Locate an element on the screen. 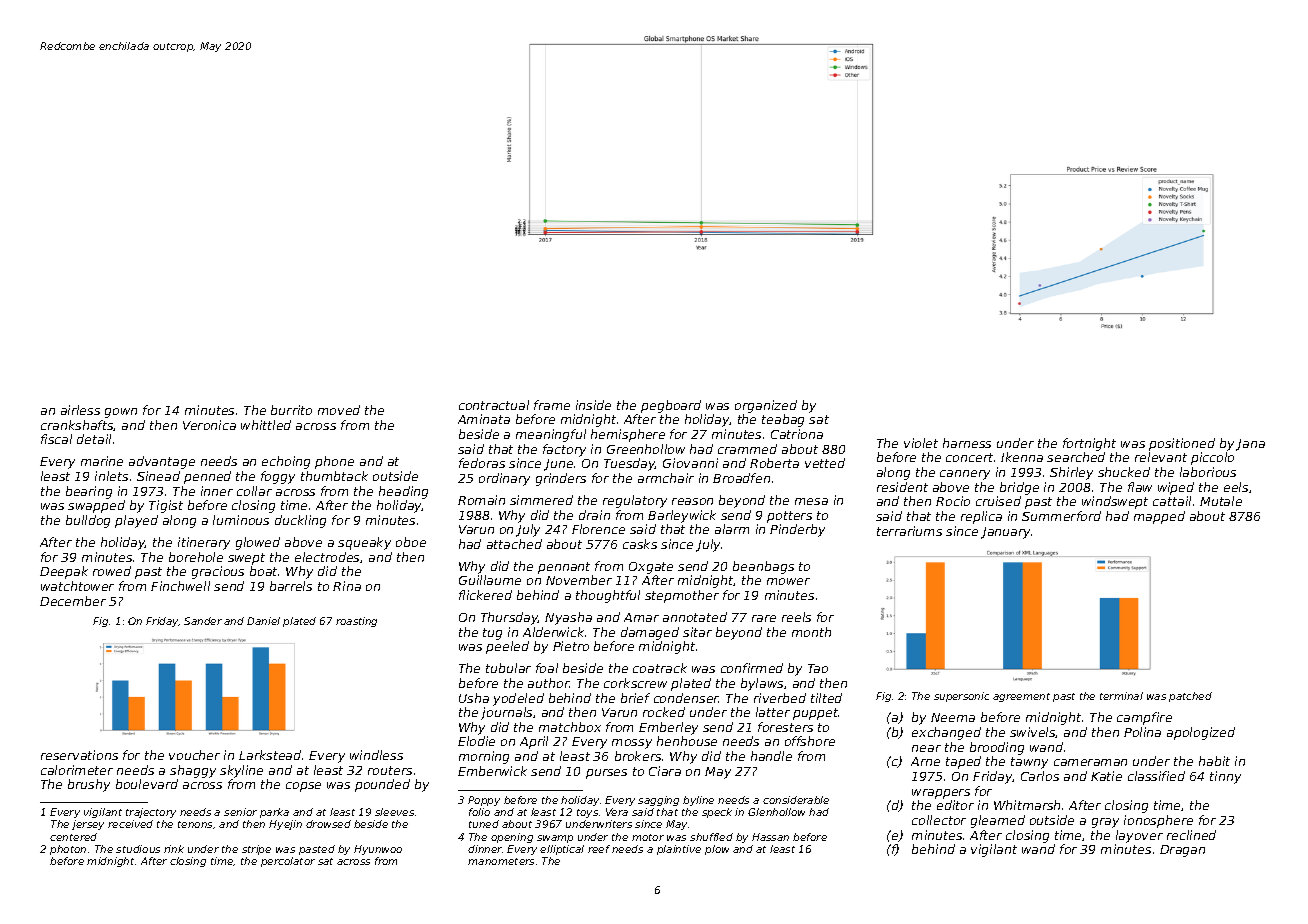  electrodes is located at coordinates (327, 557).
